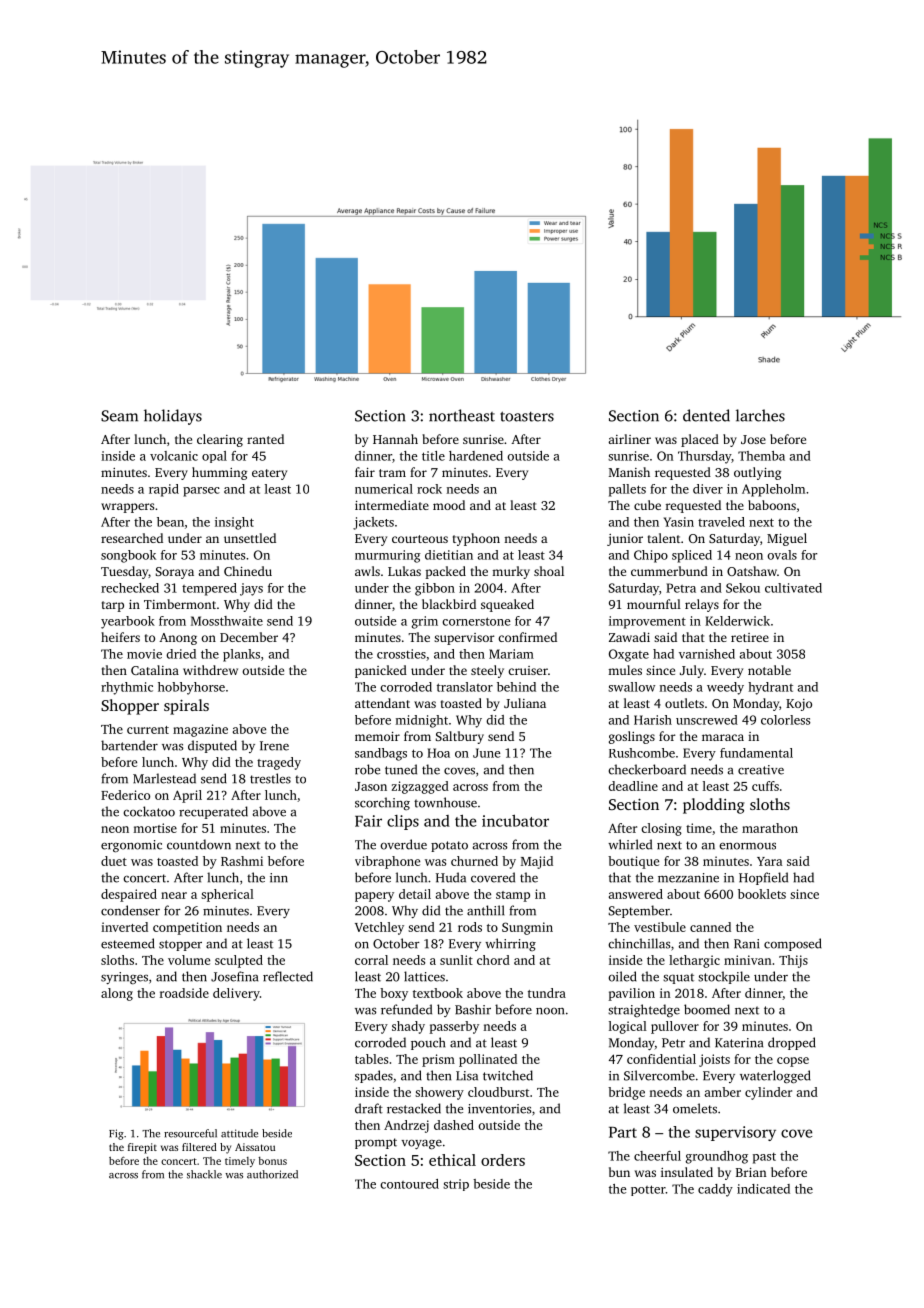  I want to click on papery, so click(374, 897).
